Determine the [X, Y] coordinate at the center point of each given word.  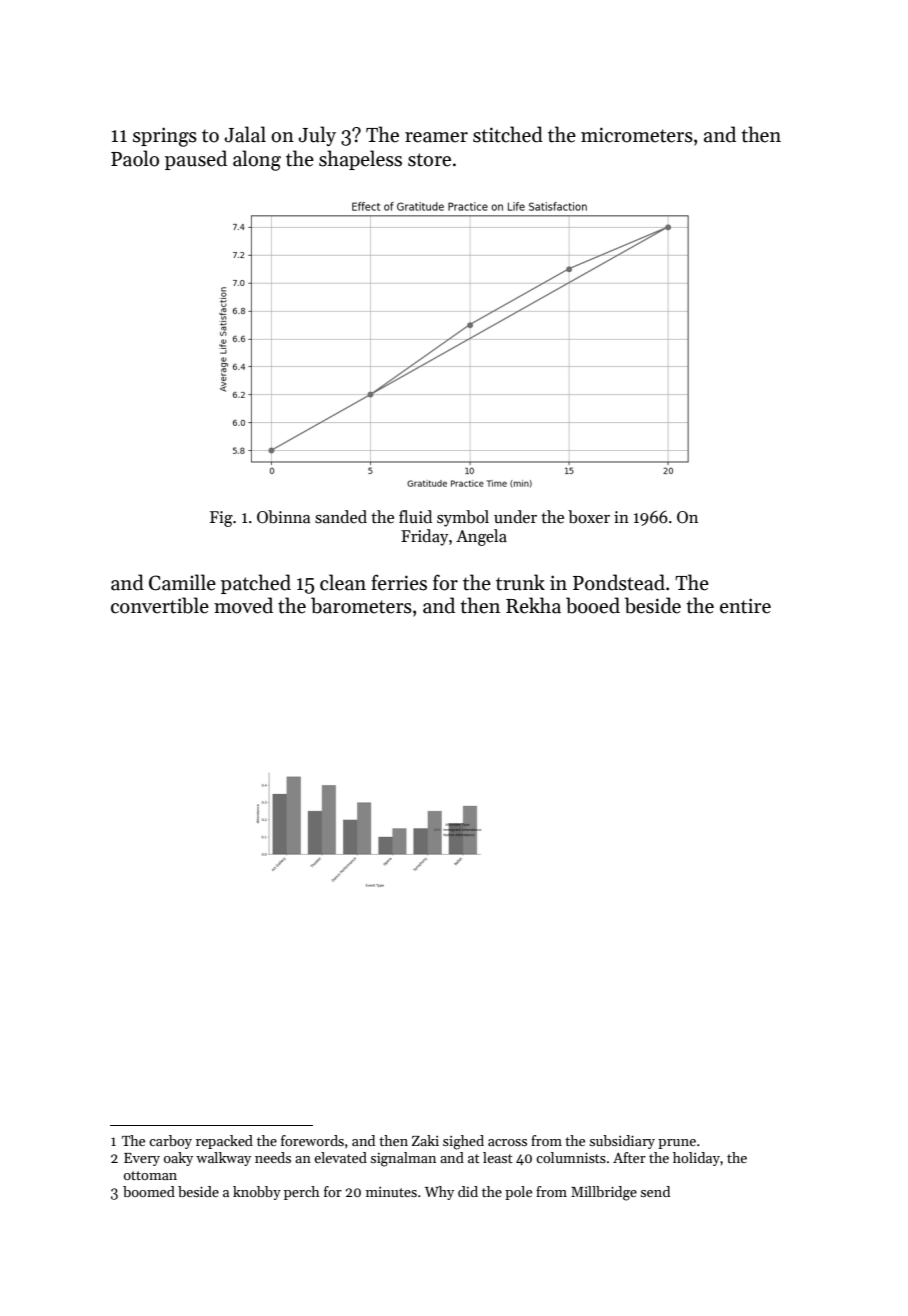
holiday [696, 1159]
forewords [312, 1140]
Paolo [135, 158]
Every [142, 1159]
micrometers [637, 135]
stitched [508, 134]
